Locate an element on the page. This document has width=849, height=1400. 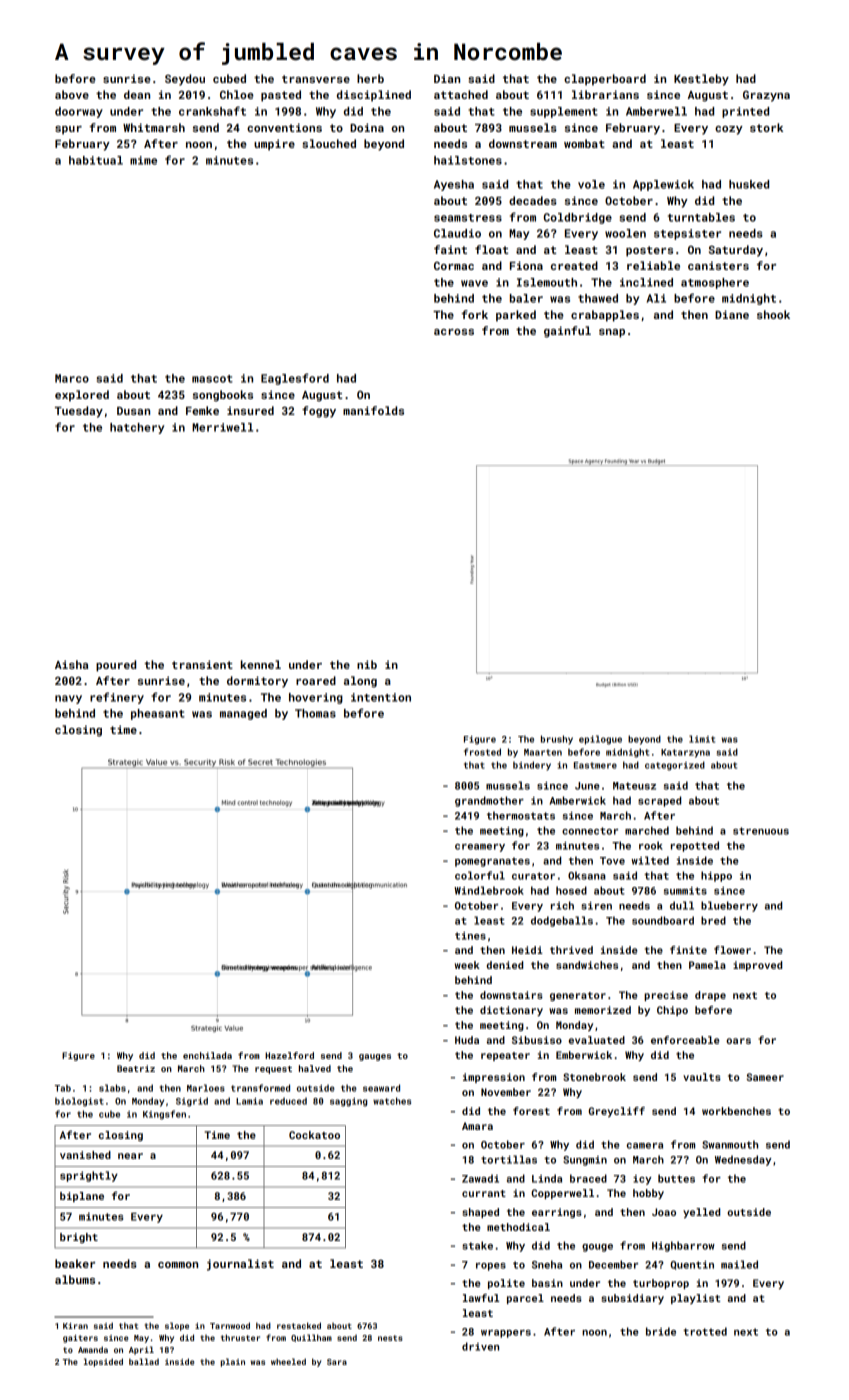
Kestleby is located at coordinates (701, 80).
